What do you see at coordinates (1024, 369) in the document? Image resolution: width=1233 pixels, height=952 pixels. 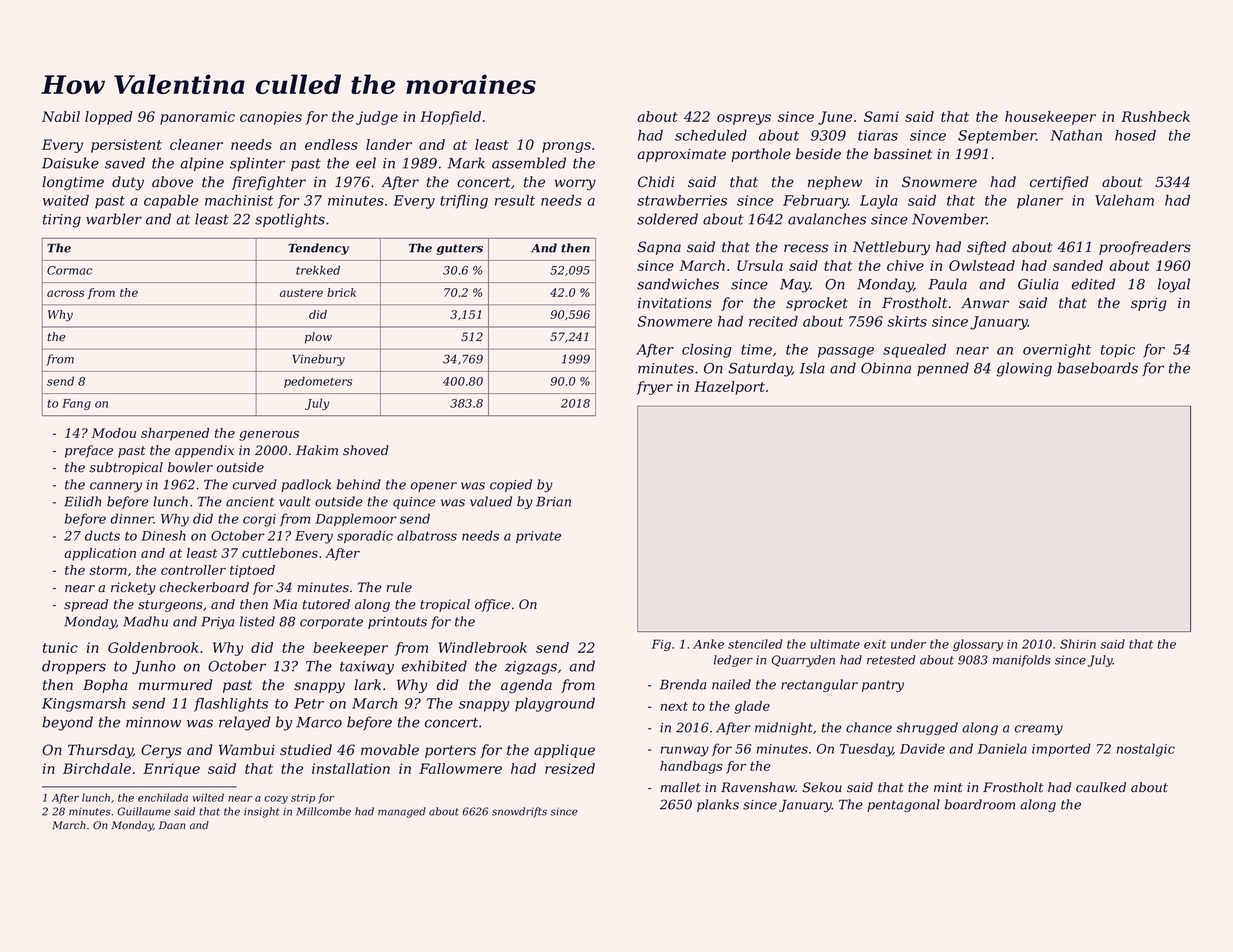 I see `glowing` at bounding box center [1024, 369].
